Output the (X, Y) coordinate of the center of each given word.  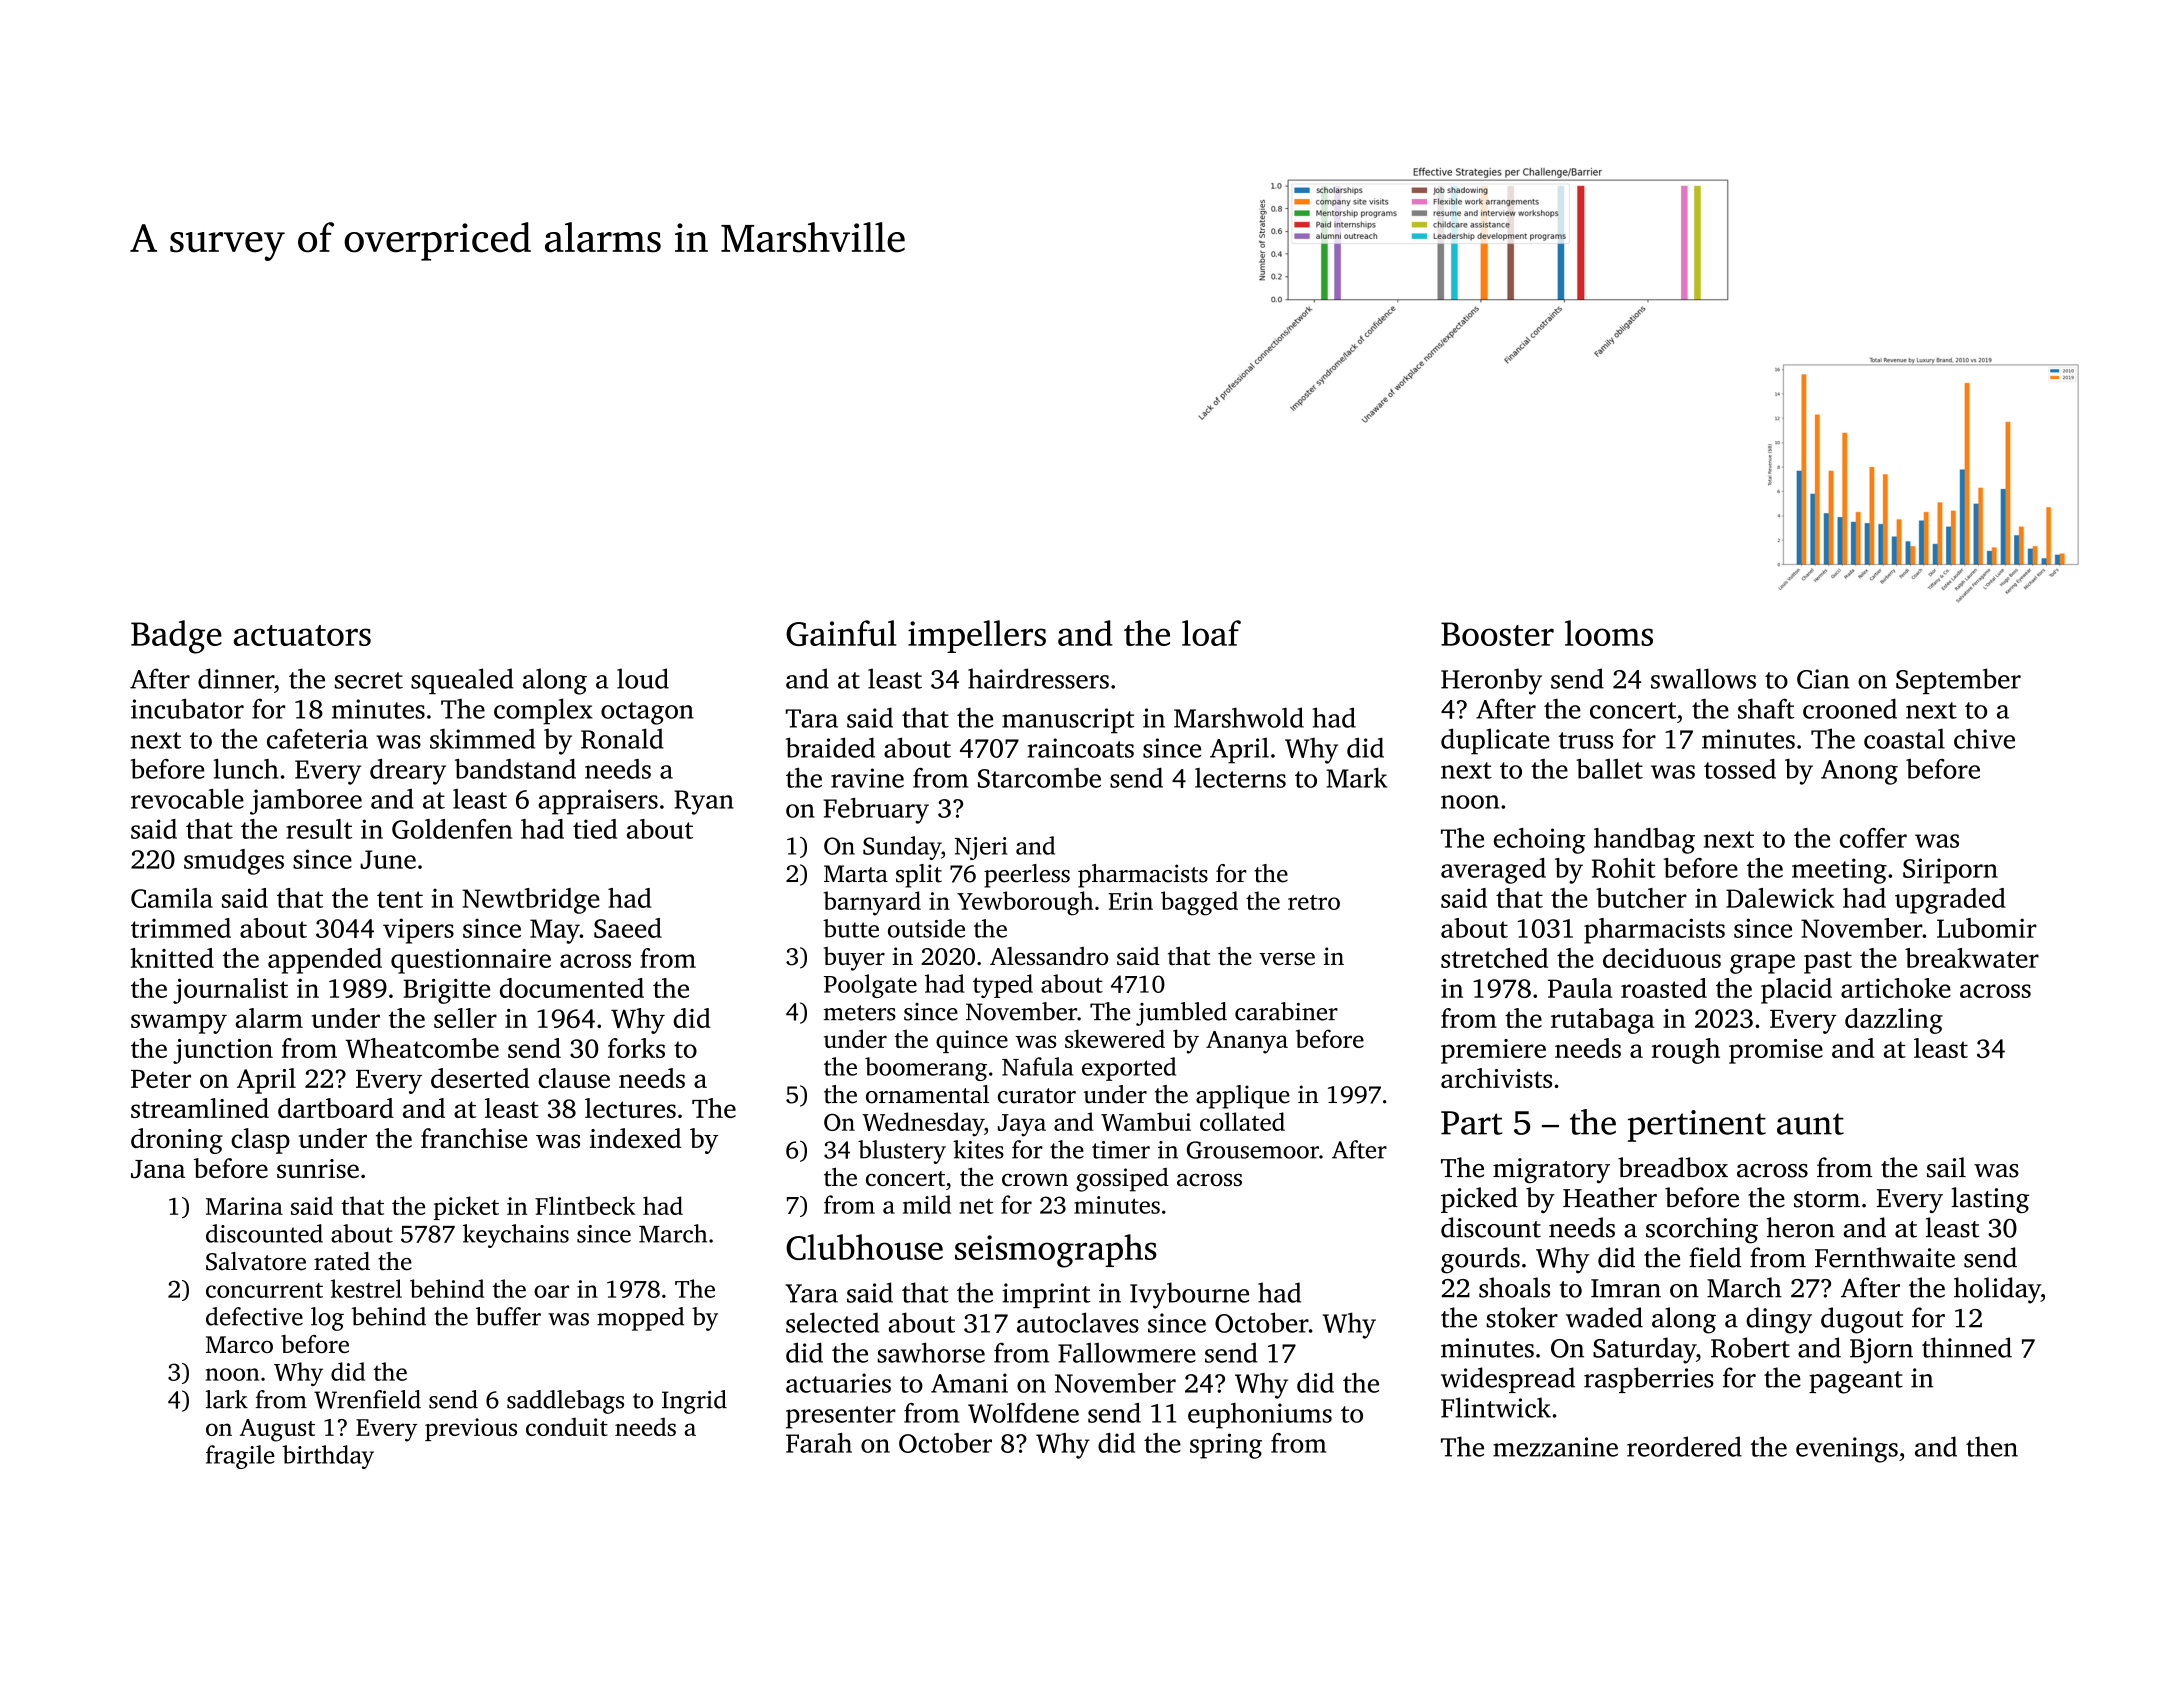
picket (466, 1208)
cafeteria (317, 738)
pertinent (1697, 1126)
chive (1984, 738)
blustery (902, 1152)
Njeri (980, 848)
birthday (328, 1457)
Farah (819, 1443)
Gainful (841, 633)
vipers (418, 931)
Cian (1823, 679)
